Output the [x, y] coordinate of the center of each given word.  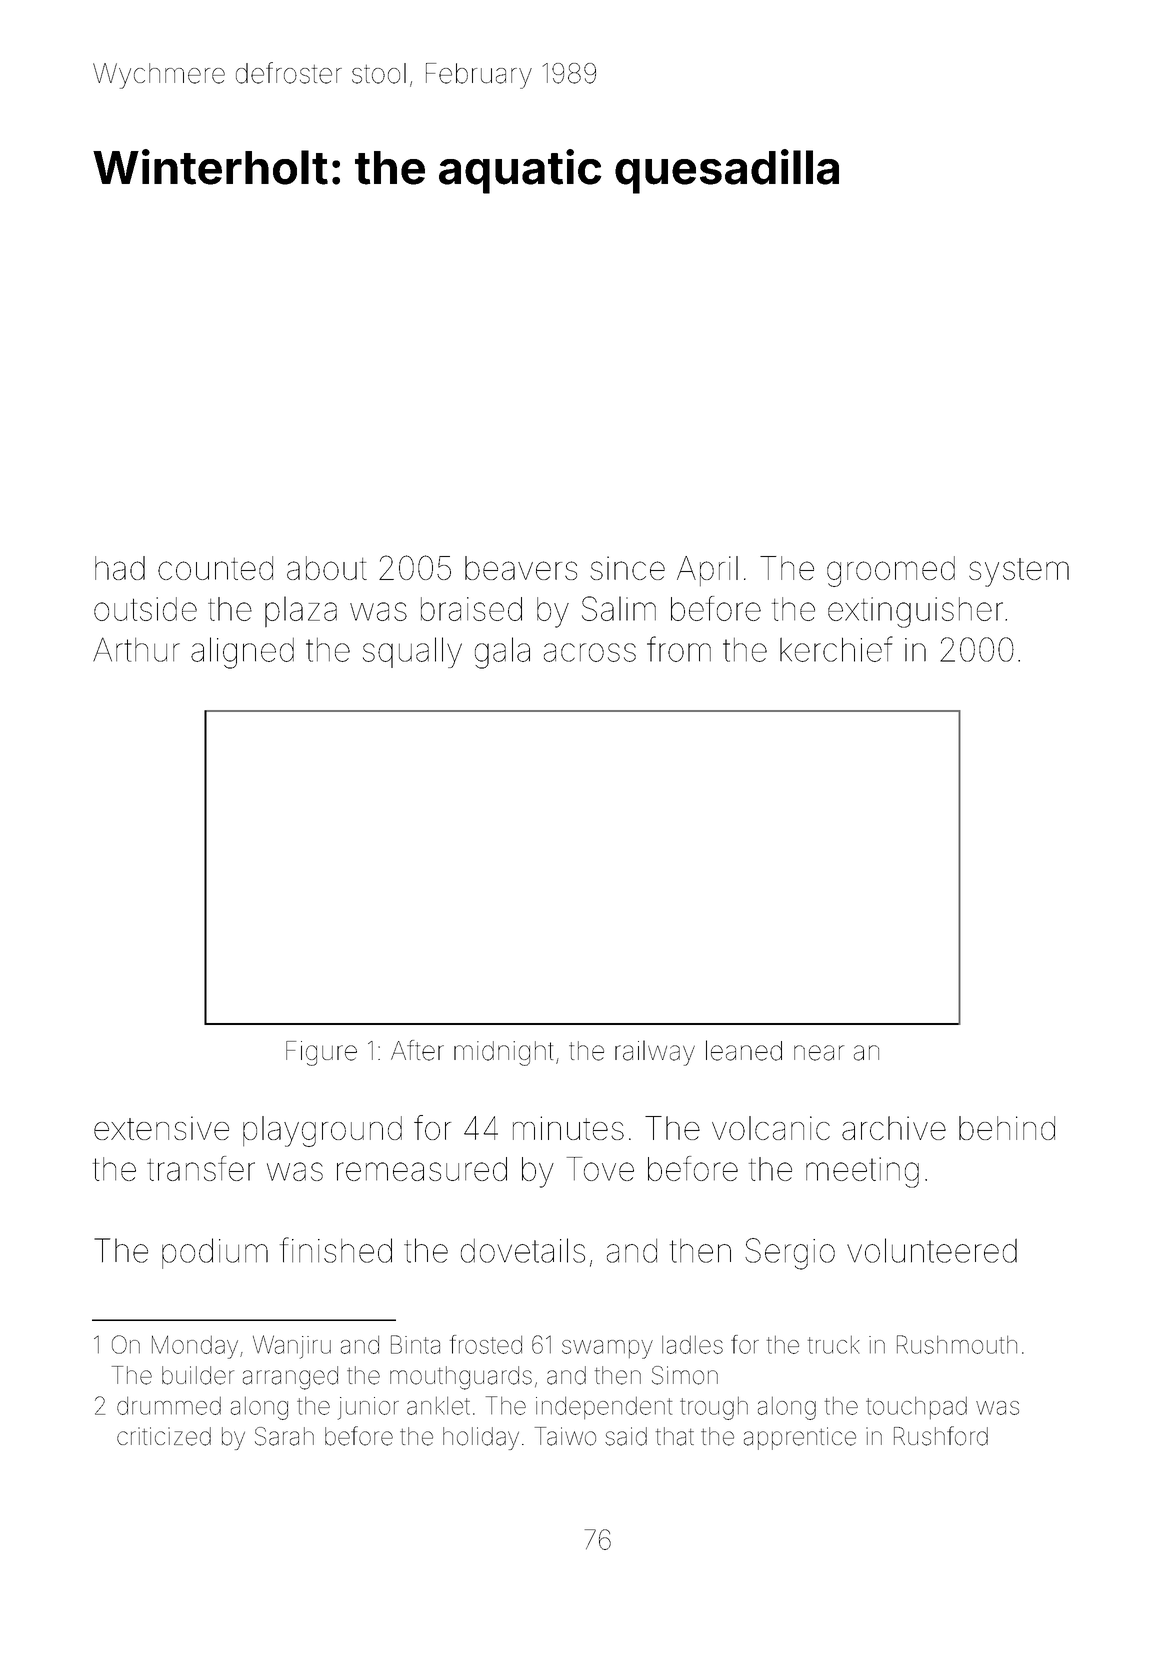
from [679, 649]
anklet [438, 1406]
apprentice [800, 1438]
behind [1007, 1128]
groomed [891, 571]
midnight [503, 1053]
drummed [169, 1406]
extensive [161, 1128]
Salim [619, 608]
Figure [321, 1053]
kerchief [836, 649]
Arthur [136, 649]
